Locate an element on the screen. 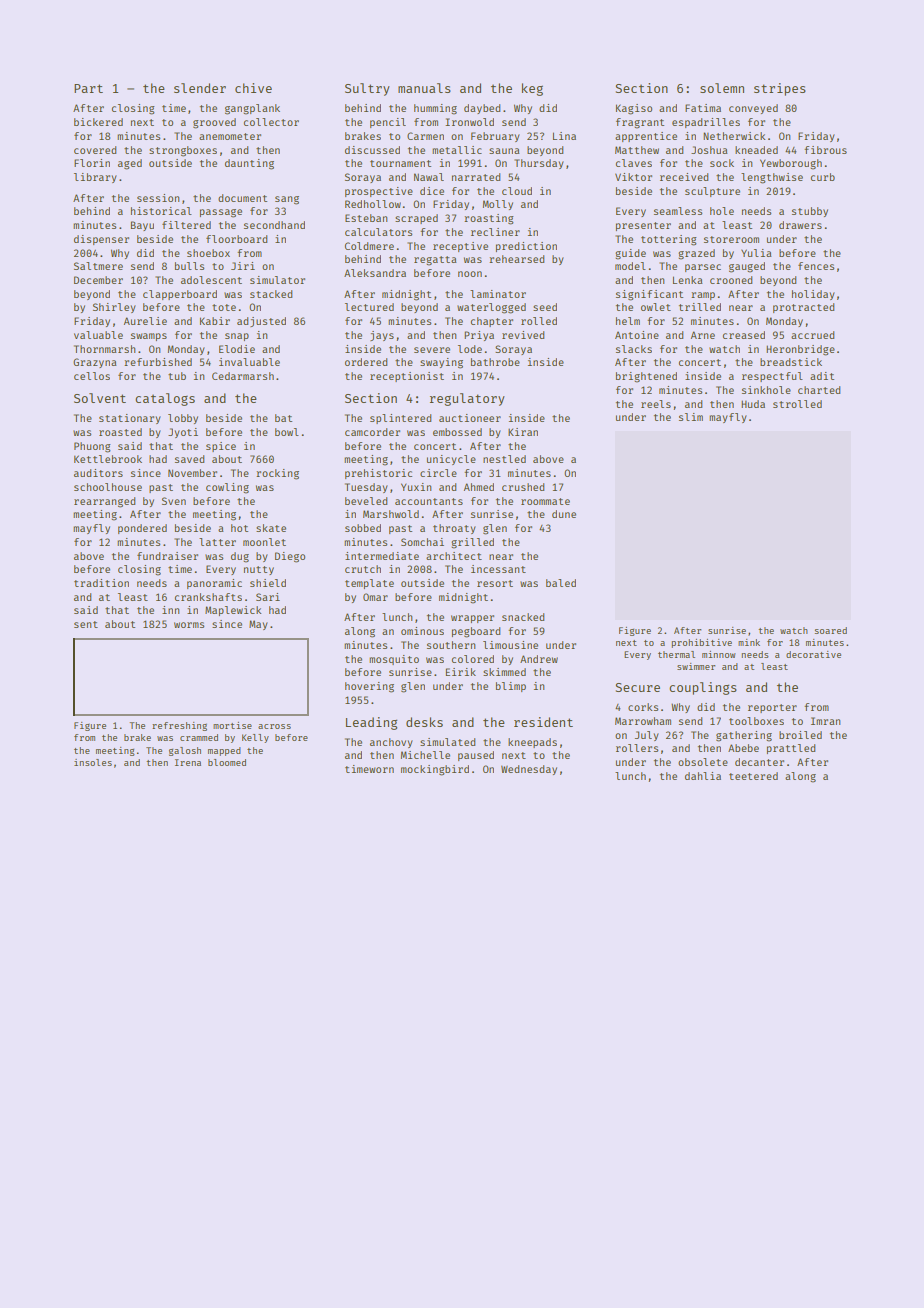 This screenshot has width=924, height=1308. received is located at coordinates (684, 177).
